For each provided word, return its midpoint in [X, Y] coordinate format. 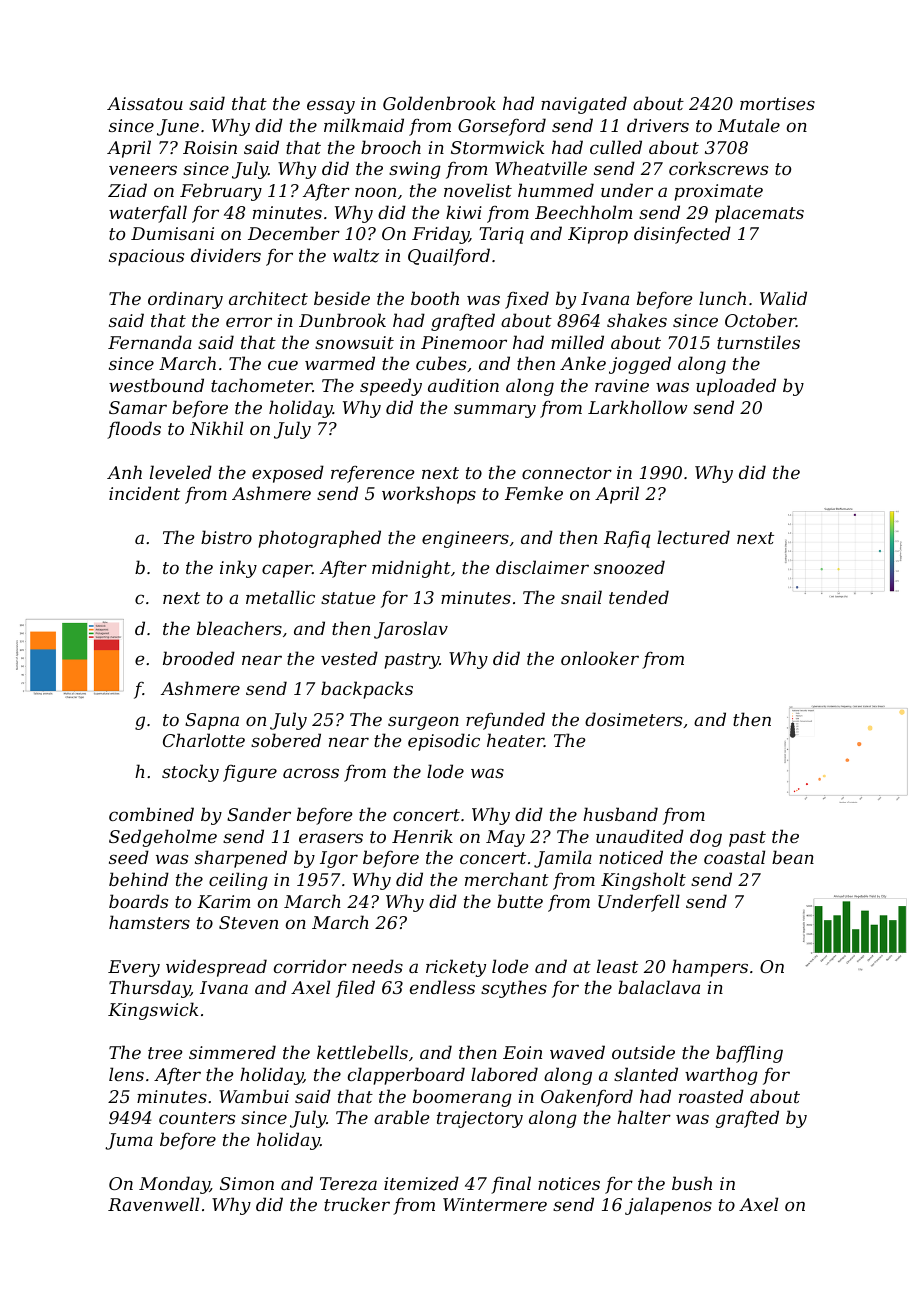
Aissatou [145, 103]
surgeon [423, 723]
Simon [247, 1183]
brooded [199, 658]
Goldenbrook [439, 103]
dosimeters [633, 719]
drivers [658, 125]
